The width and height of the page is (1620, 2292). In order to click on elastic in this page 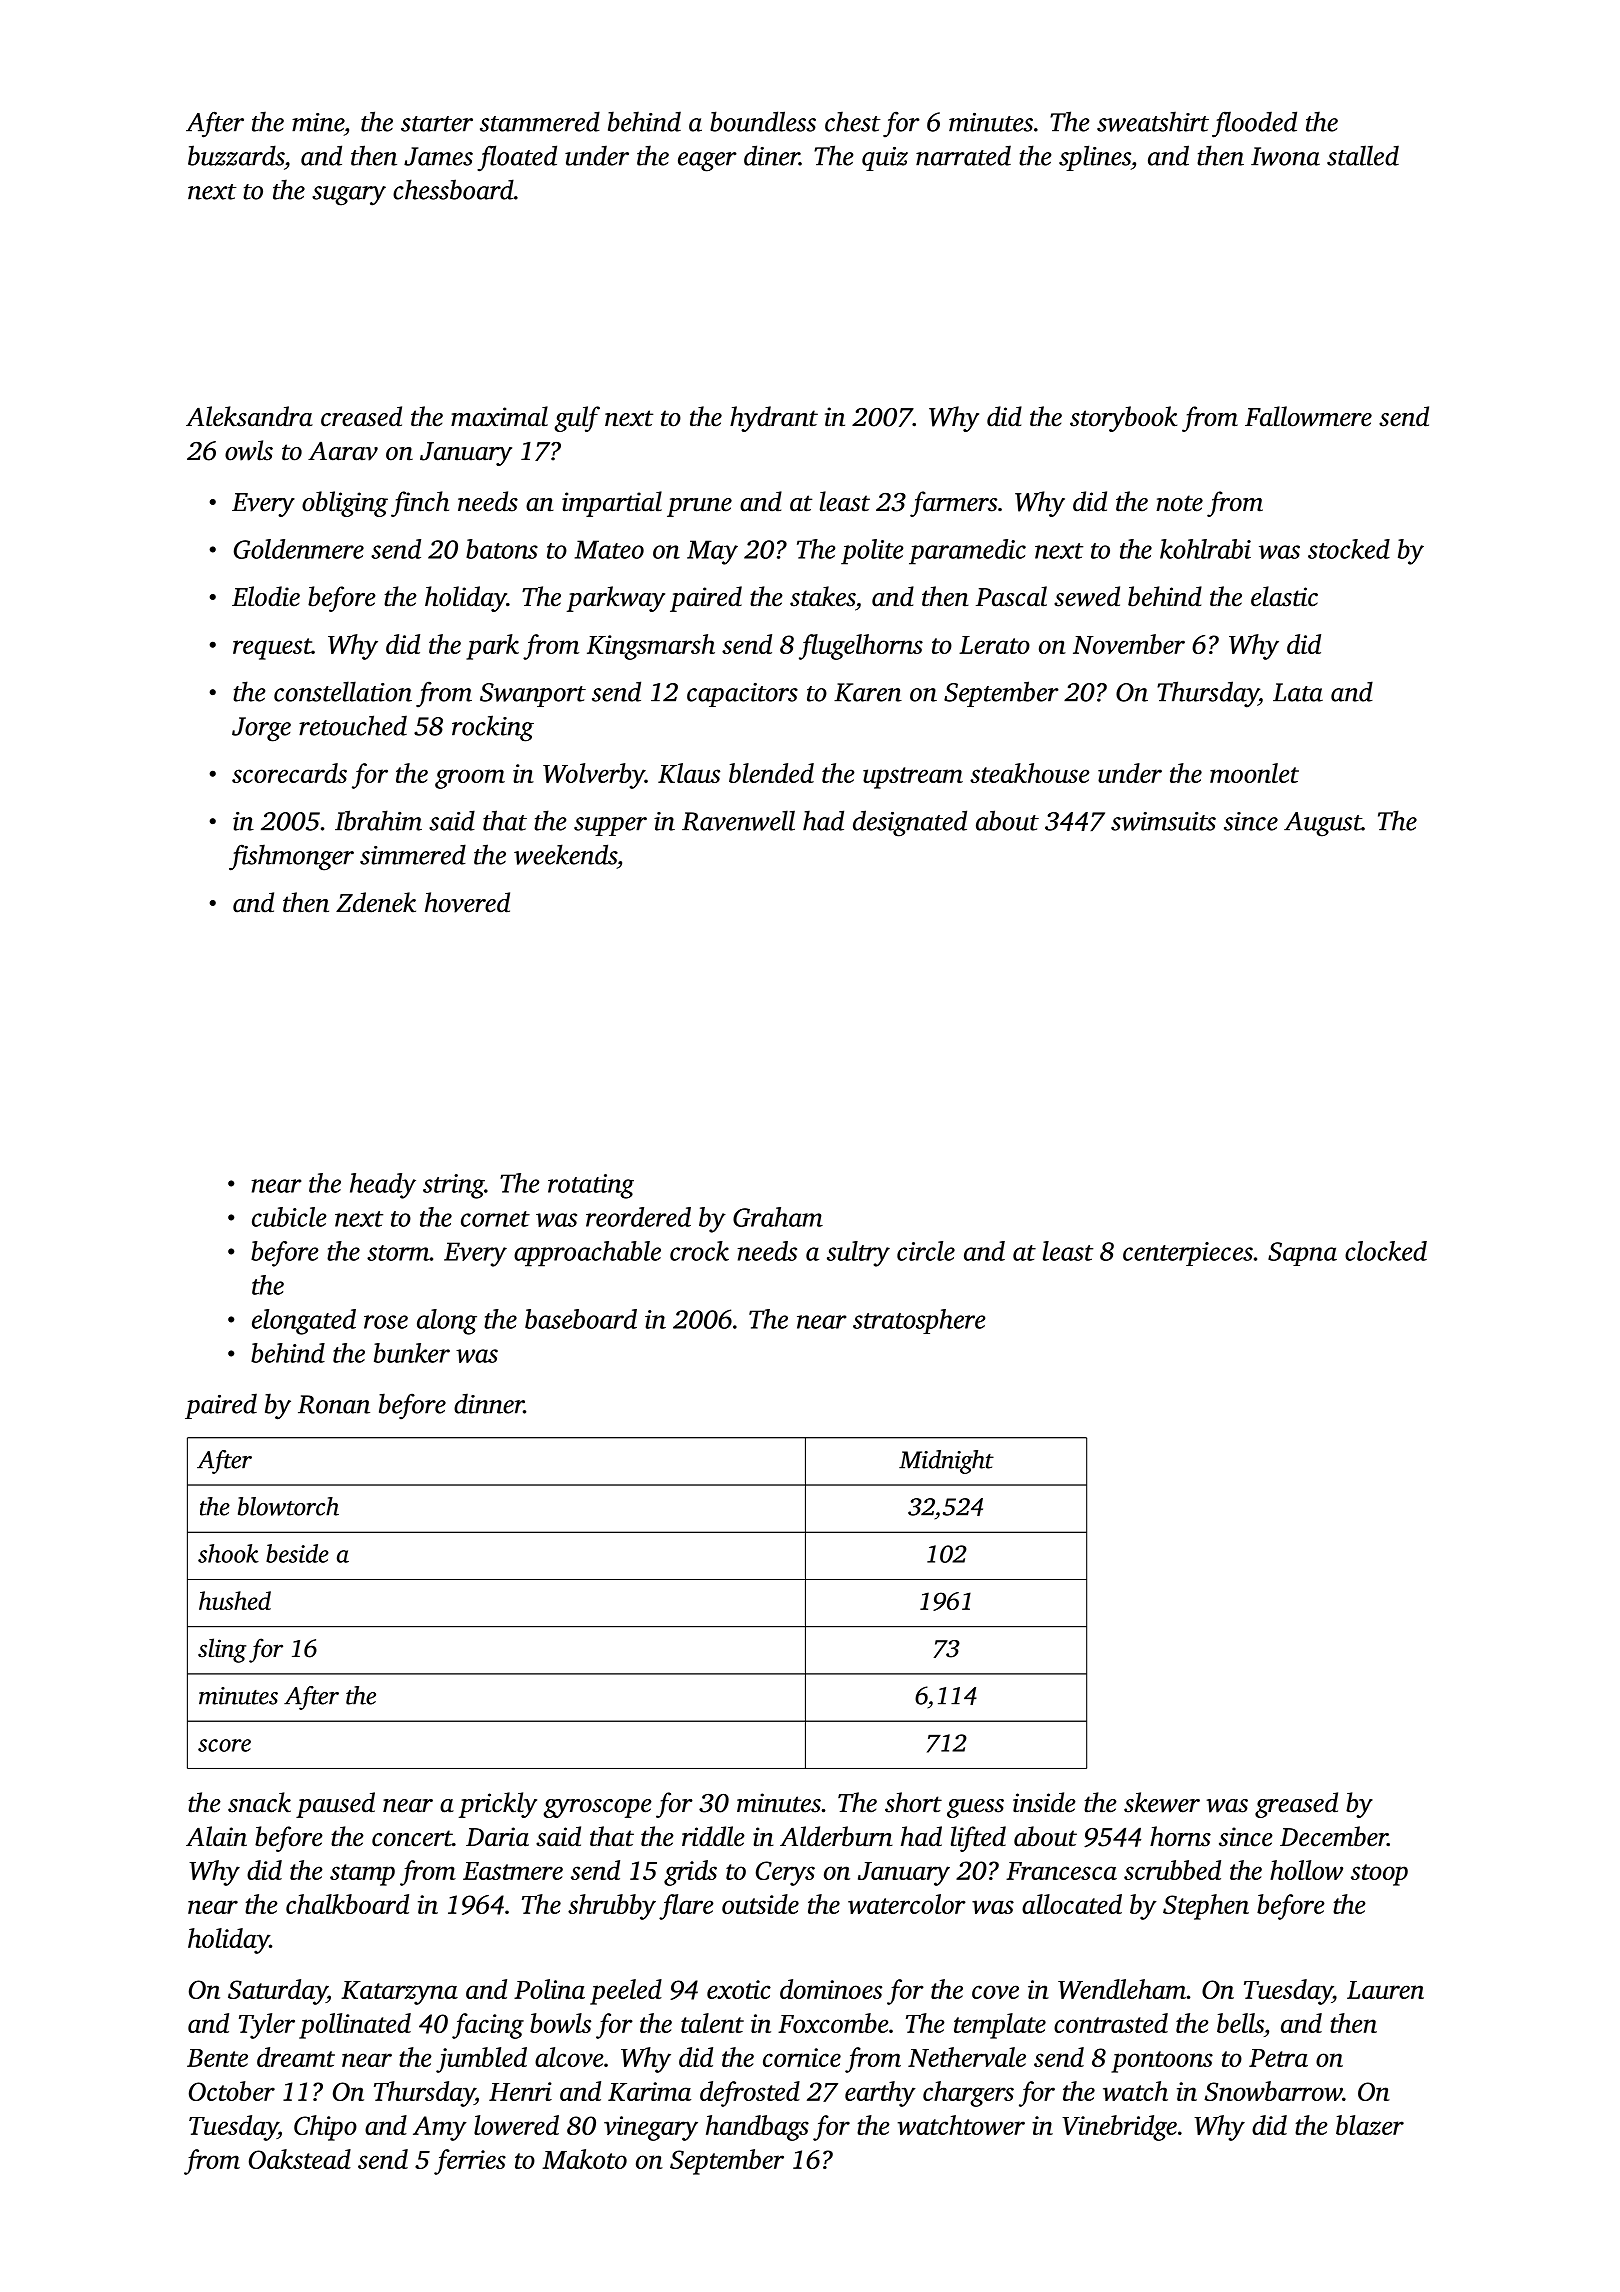, I will do `click(1284, 596)`.
